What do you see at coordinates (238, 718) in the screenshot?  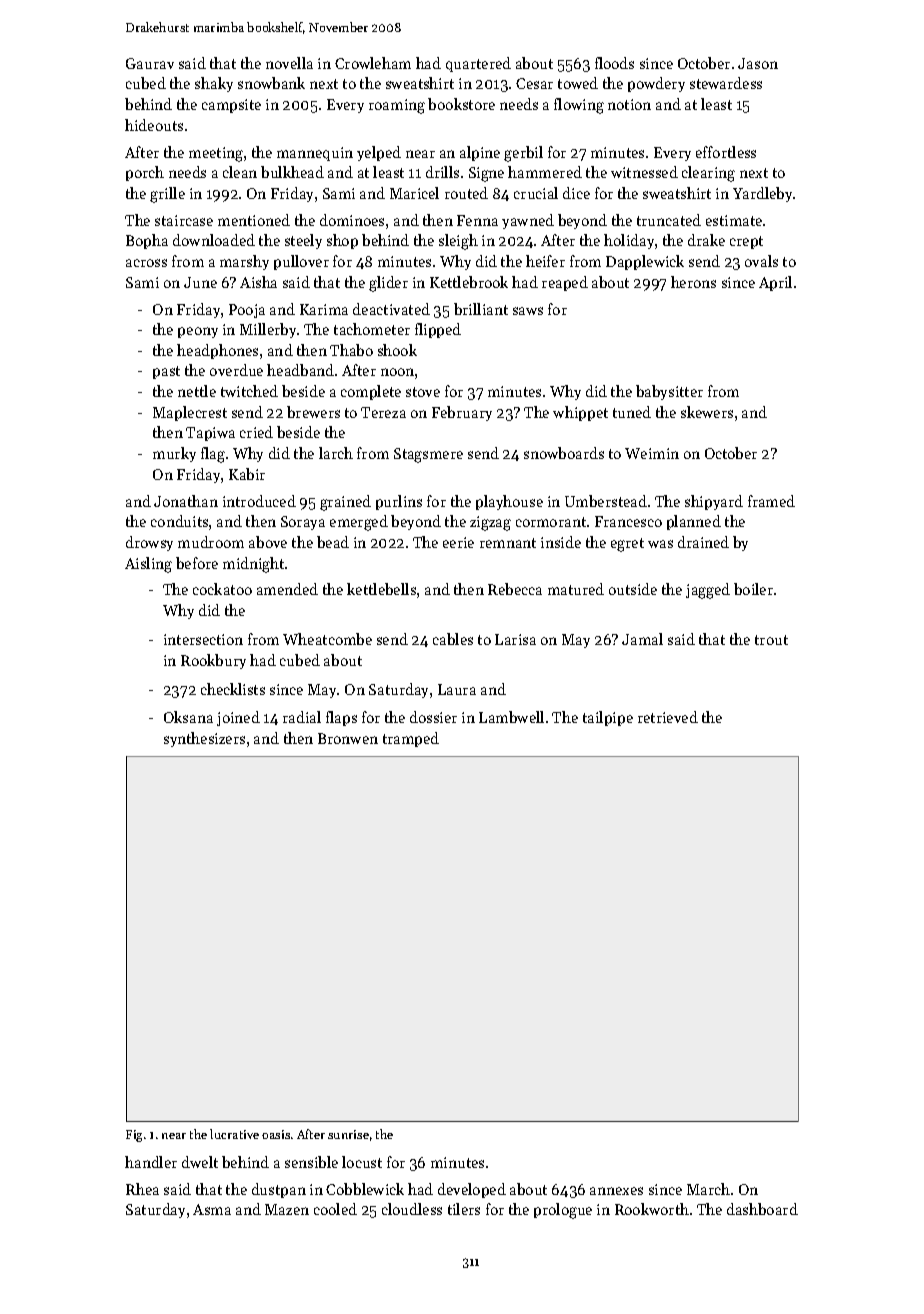 I see `joined` at bounding box center [238, 718].
